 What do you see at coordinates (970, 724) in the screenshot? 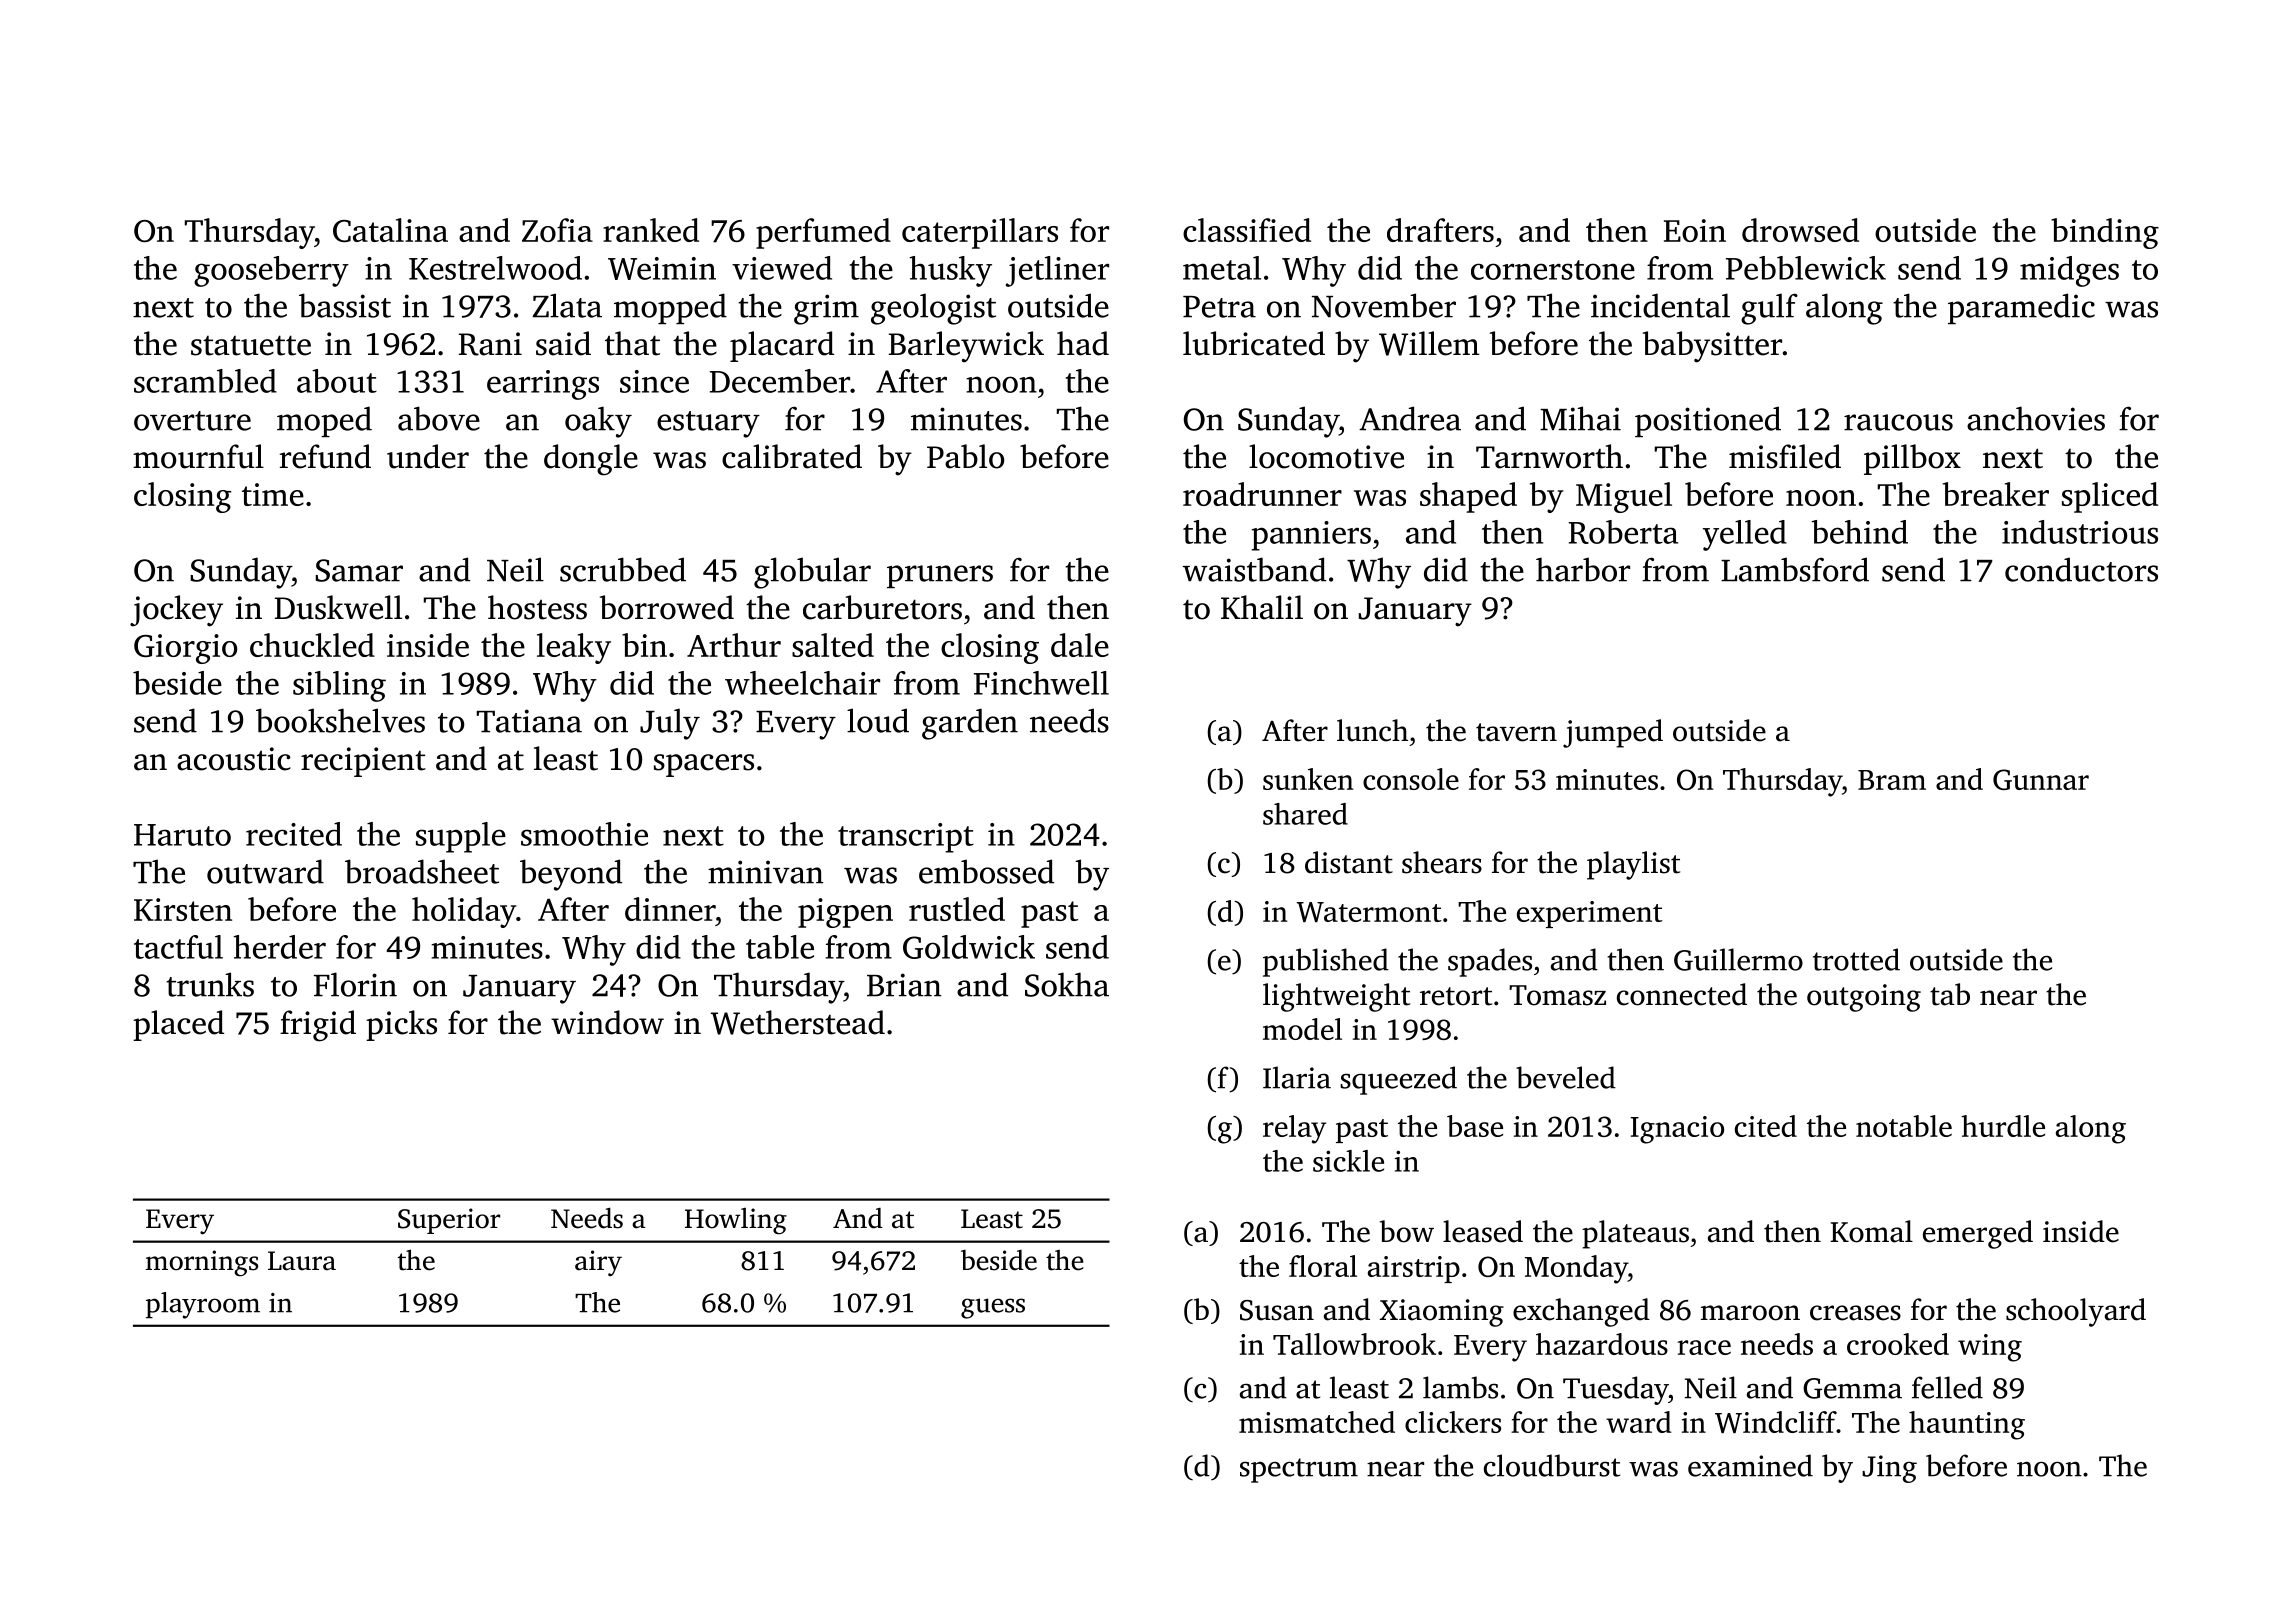
I see `garden` at bounding box center [970, 724].
